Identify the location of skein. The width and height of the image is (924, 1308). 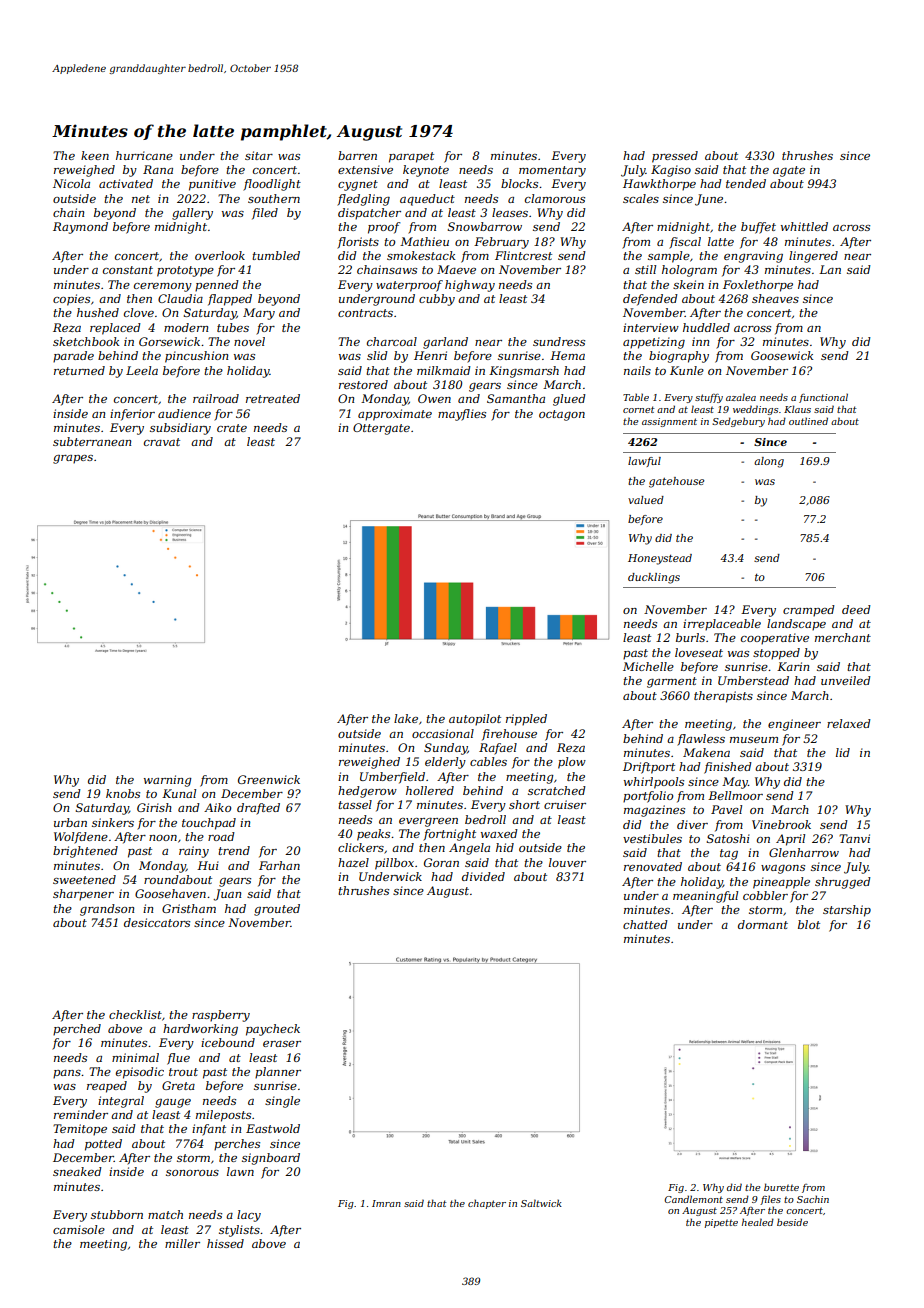
(688, 284).
